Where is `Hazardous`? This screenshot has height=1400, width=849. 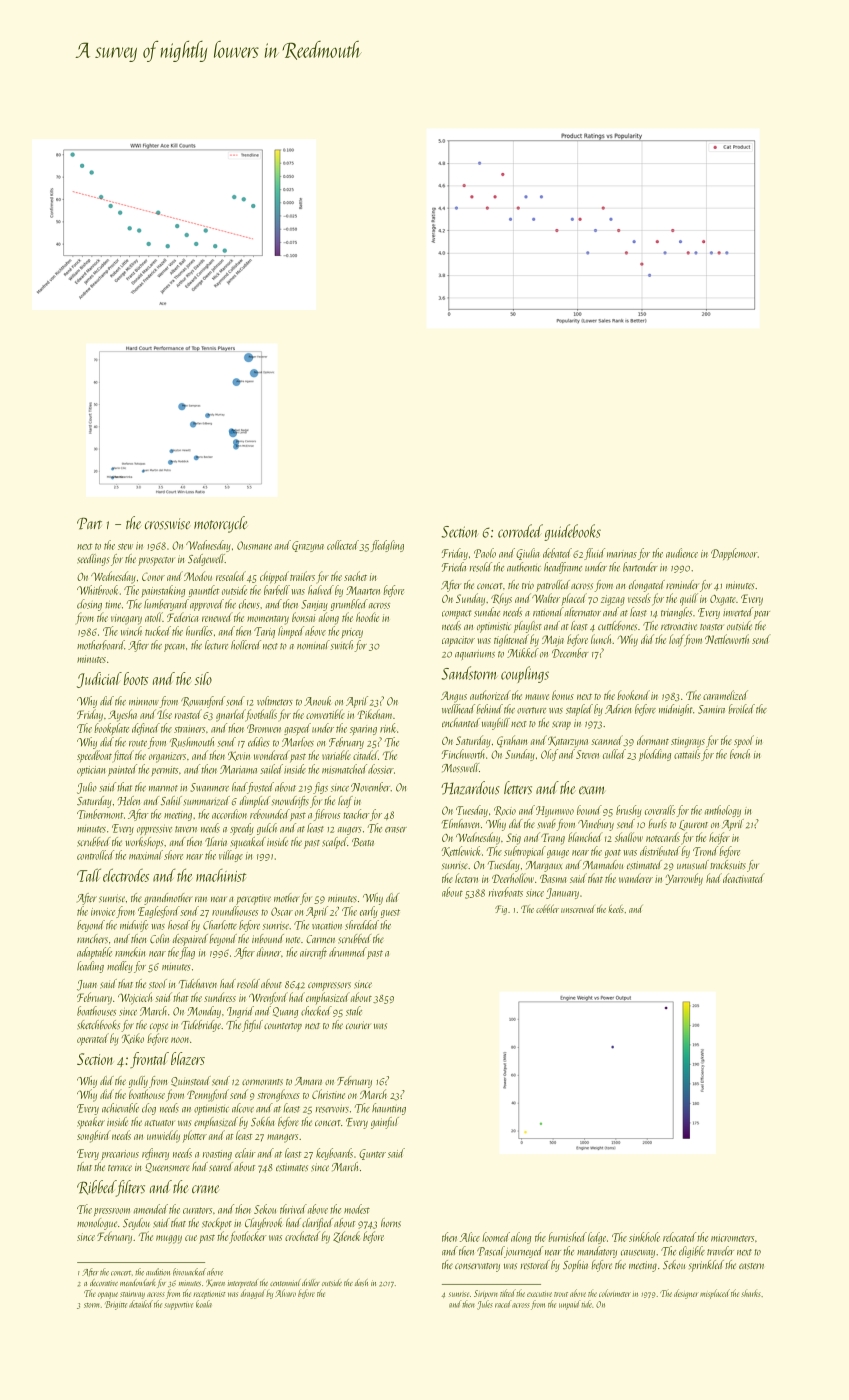 Hazardous is located at coordinates (470, 788).
